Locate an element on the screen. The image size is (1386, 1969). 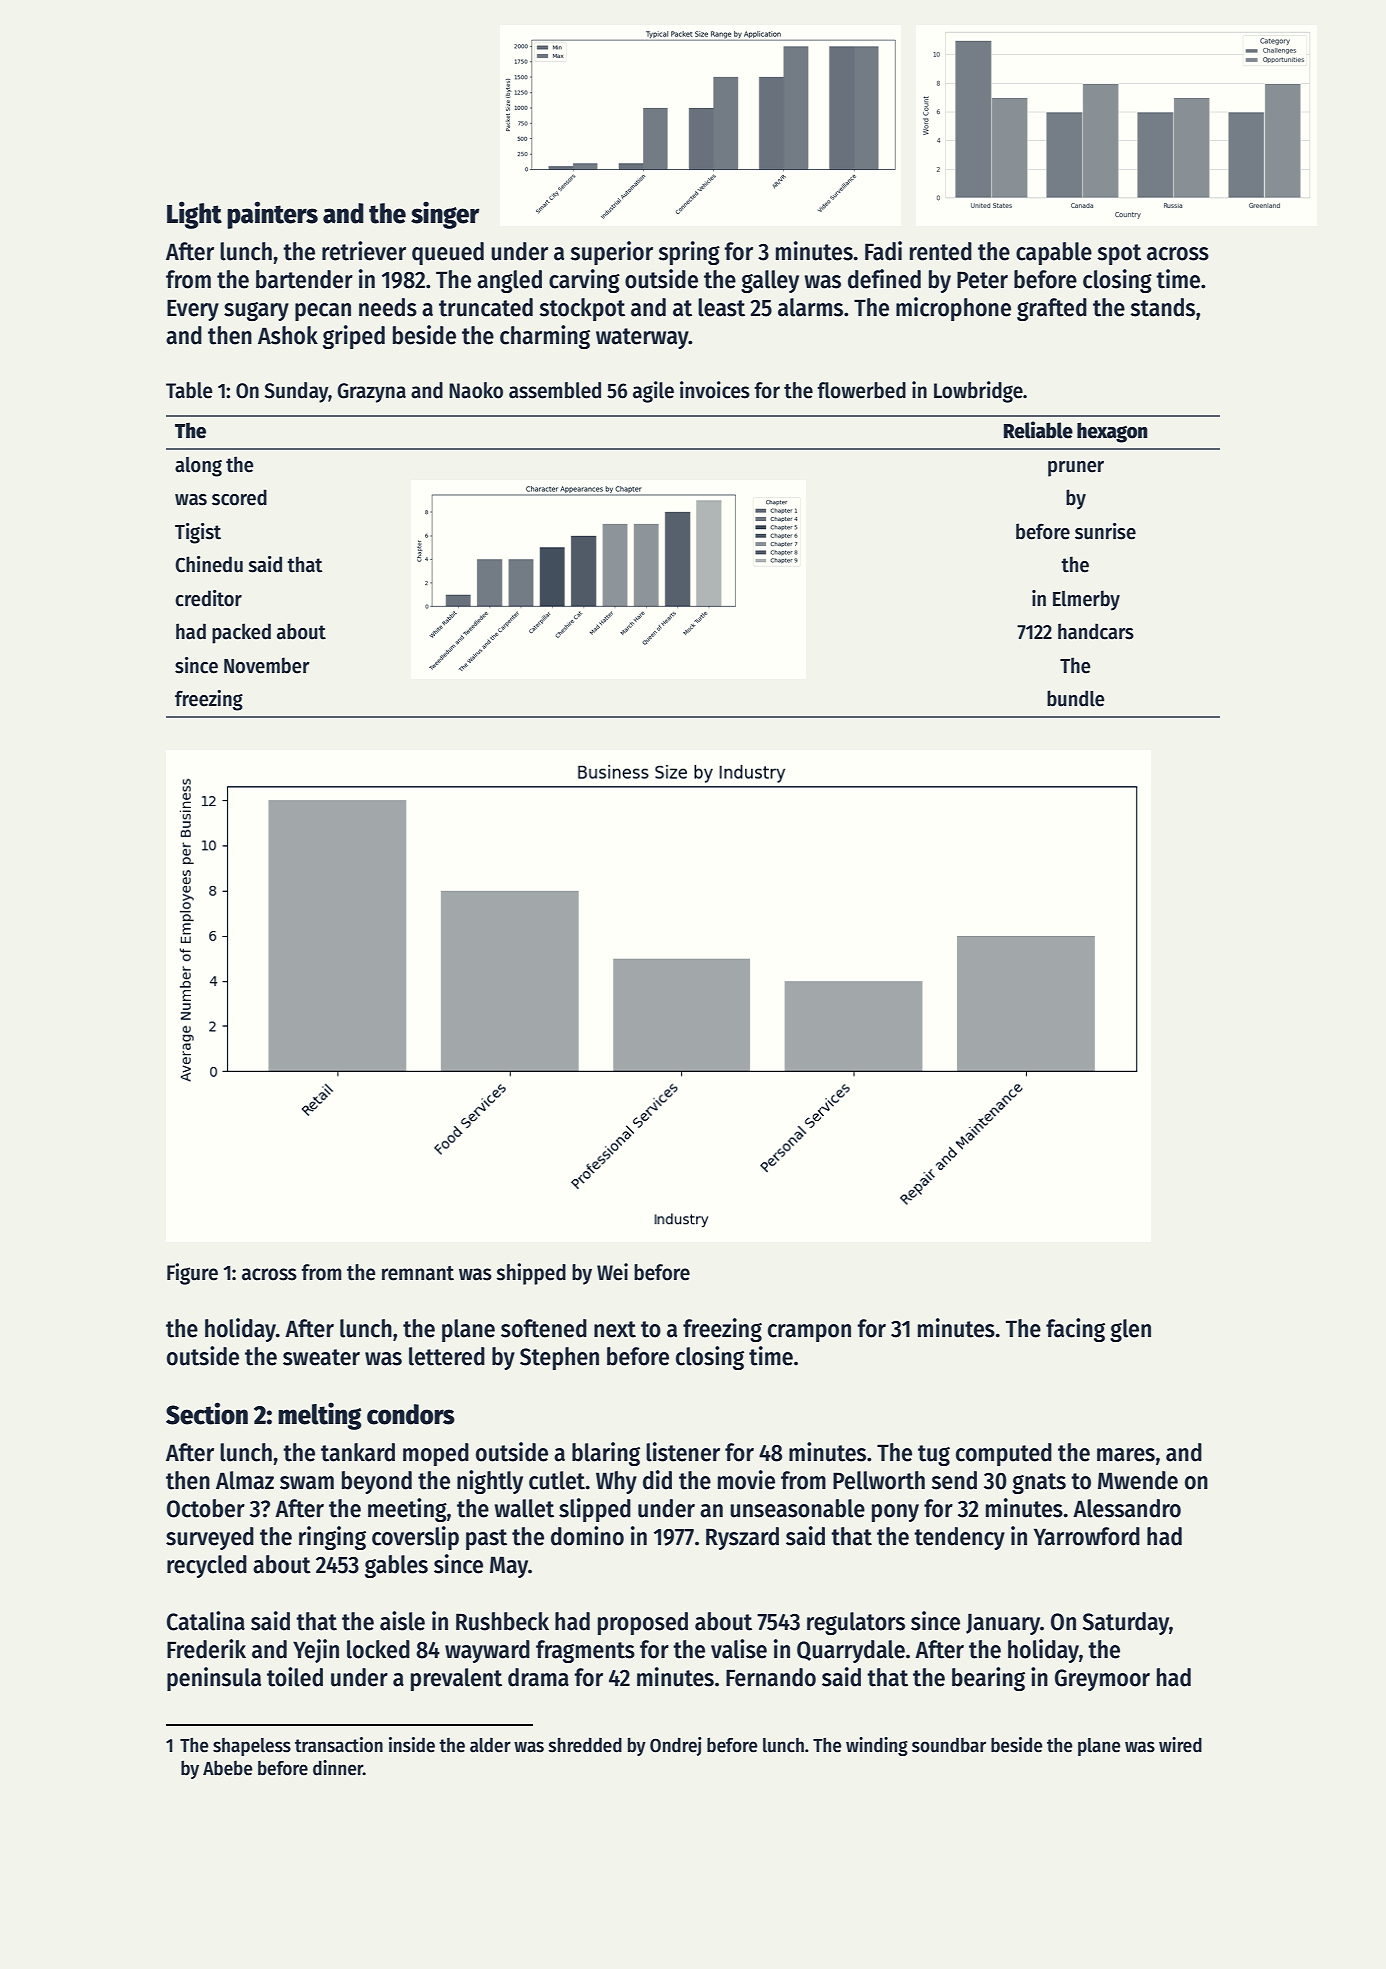
remnant is located at coordinates (418, 1273).
